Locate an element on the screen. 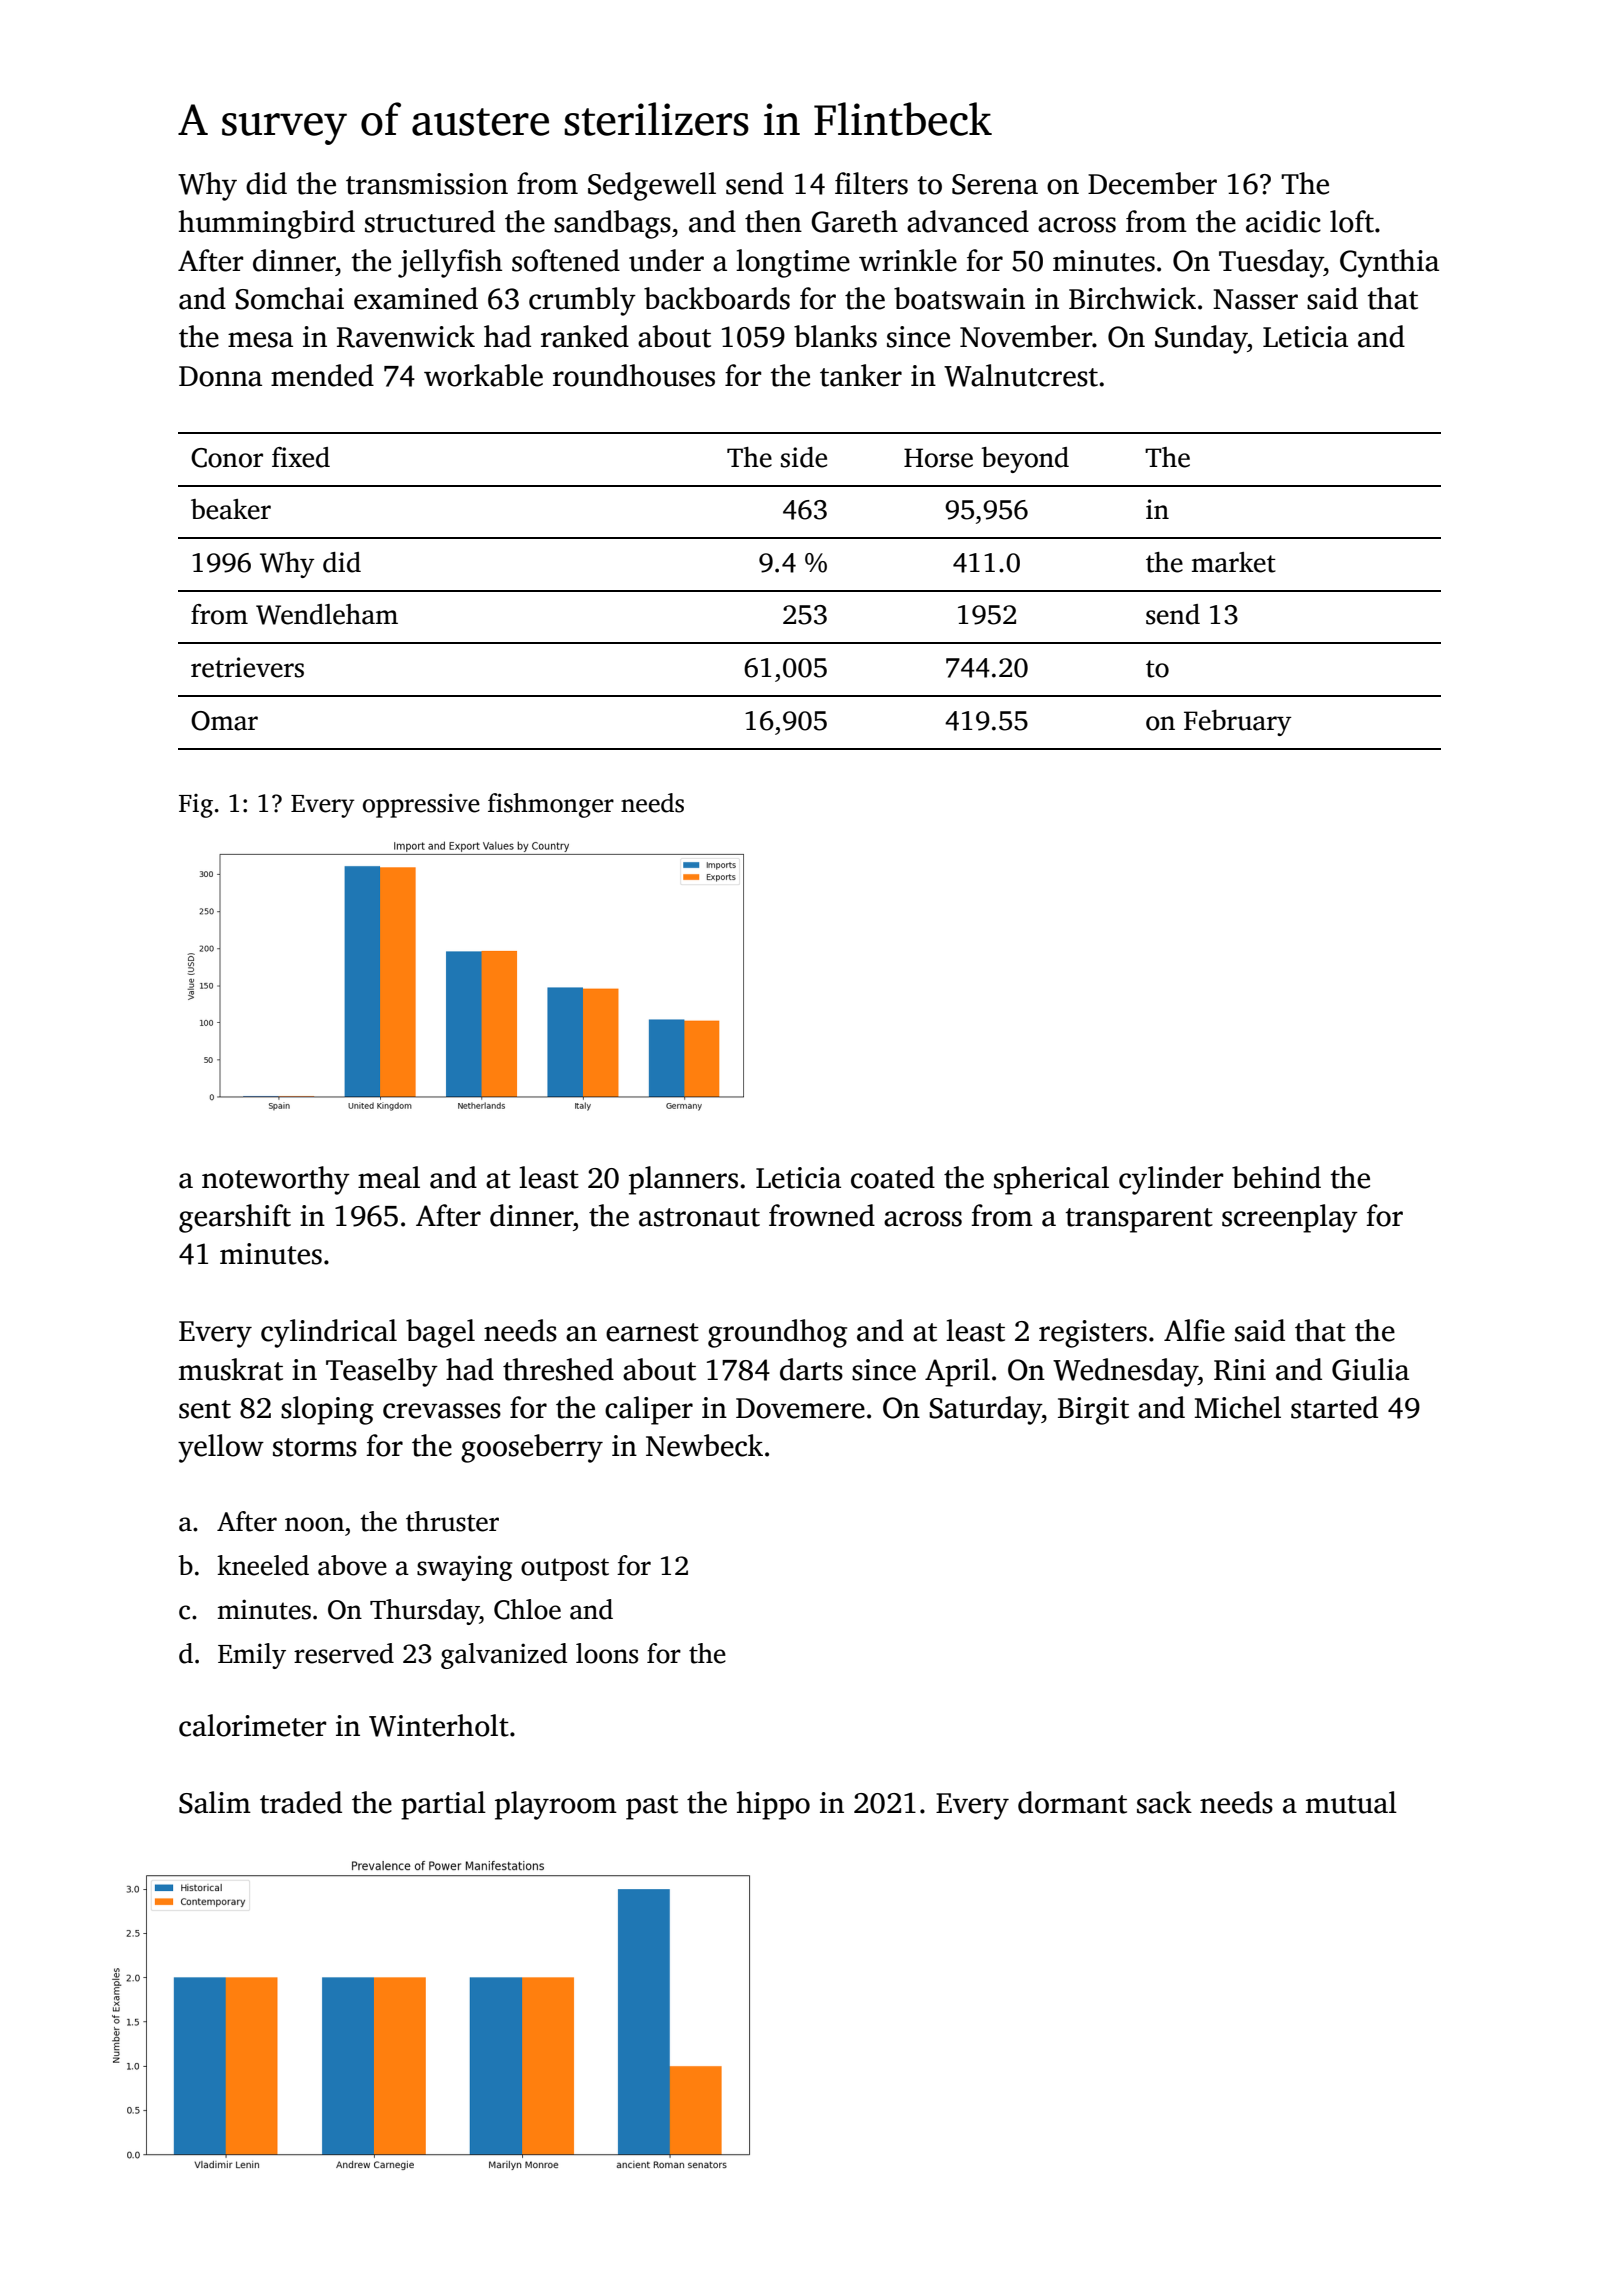 The height and width of the screenshot is (2292, 1620). wrinkle is located at coordinates (908, 260).
